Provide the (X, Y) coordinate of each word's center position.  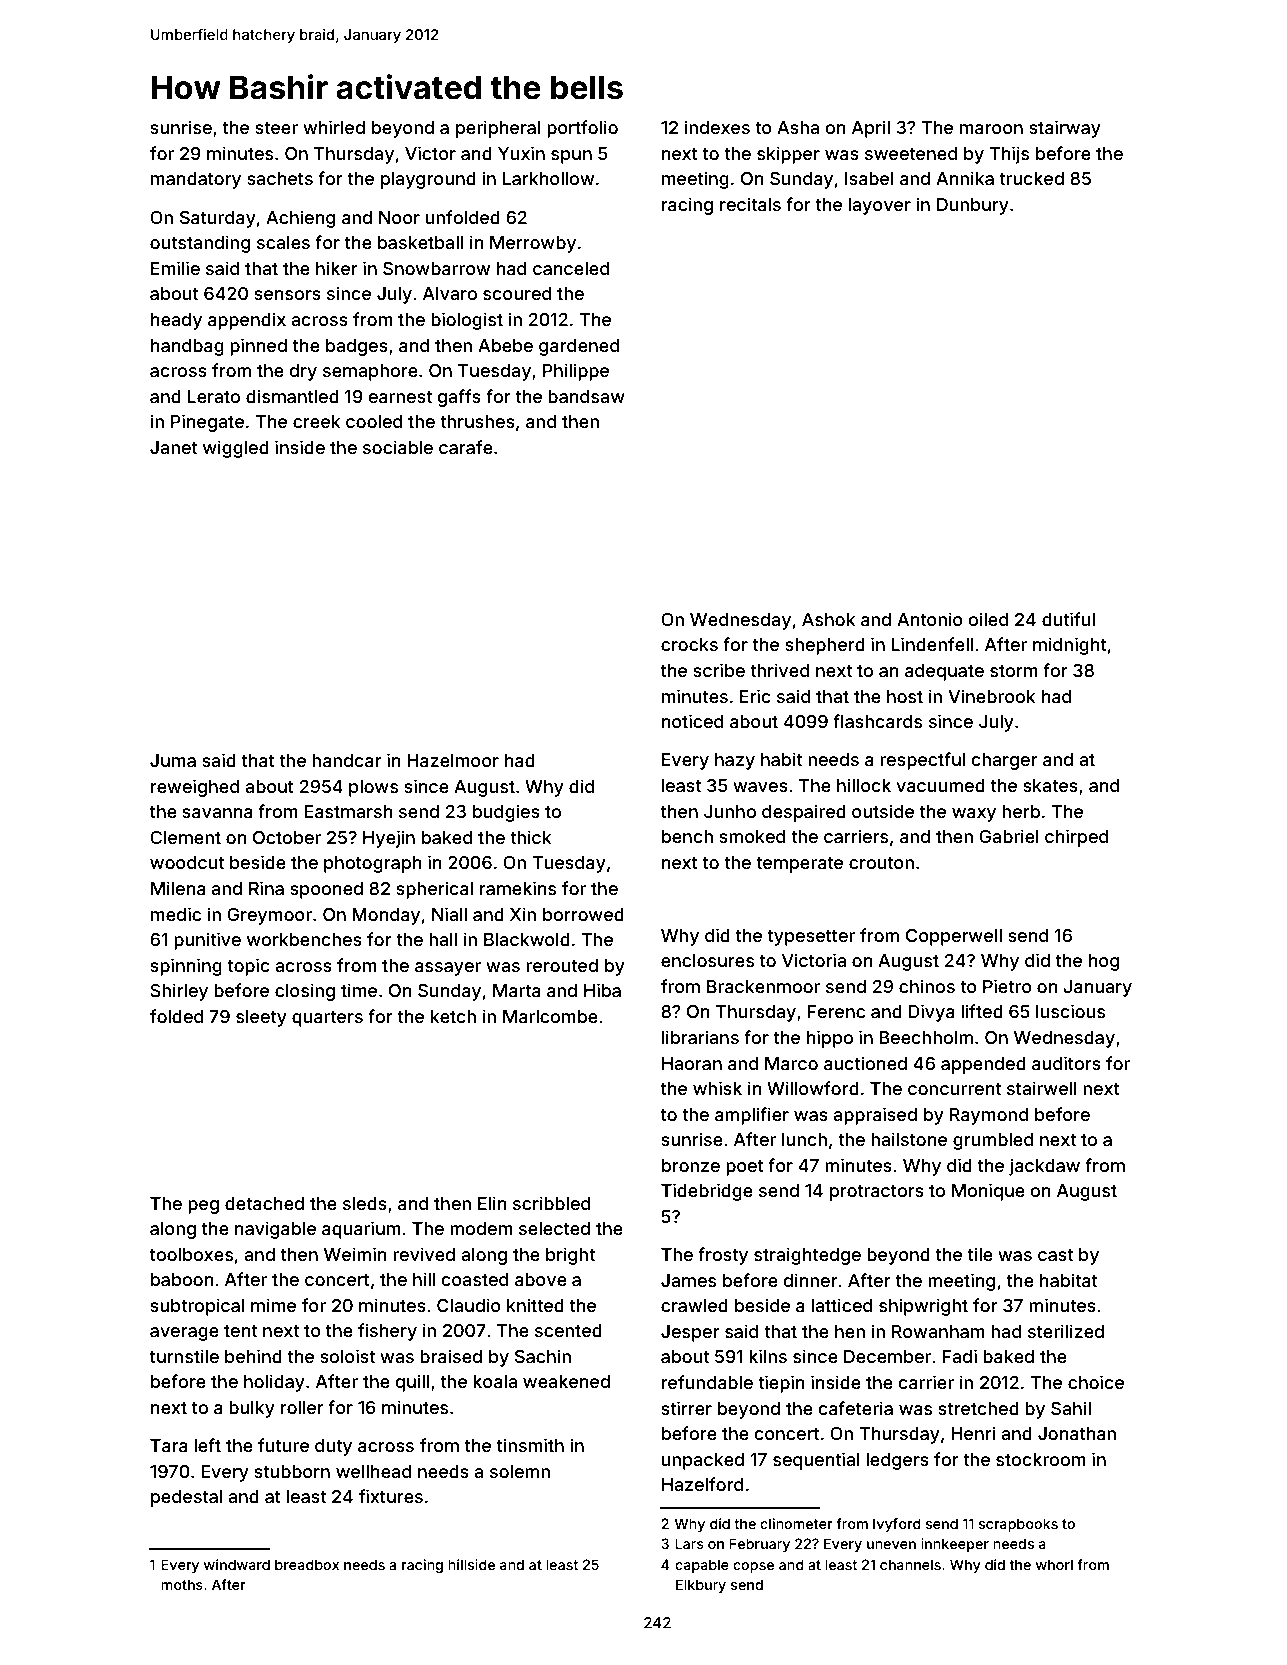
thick (530, 837)
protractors (877, 1193)
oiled (988, 619)
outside (883, 811)
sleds (365, 1203)
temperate (799, 865)
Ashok (828, 619)
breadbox (307, 1564)
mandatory (196, 180)
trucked (1031, 178)
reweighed (195, 788)
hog (1104, 962)
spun (571, 157)
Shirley (179, 992)
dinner (811, 1280)
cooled (374, 421)
